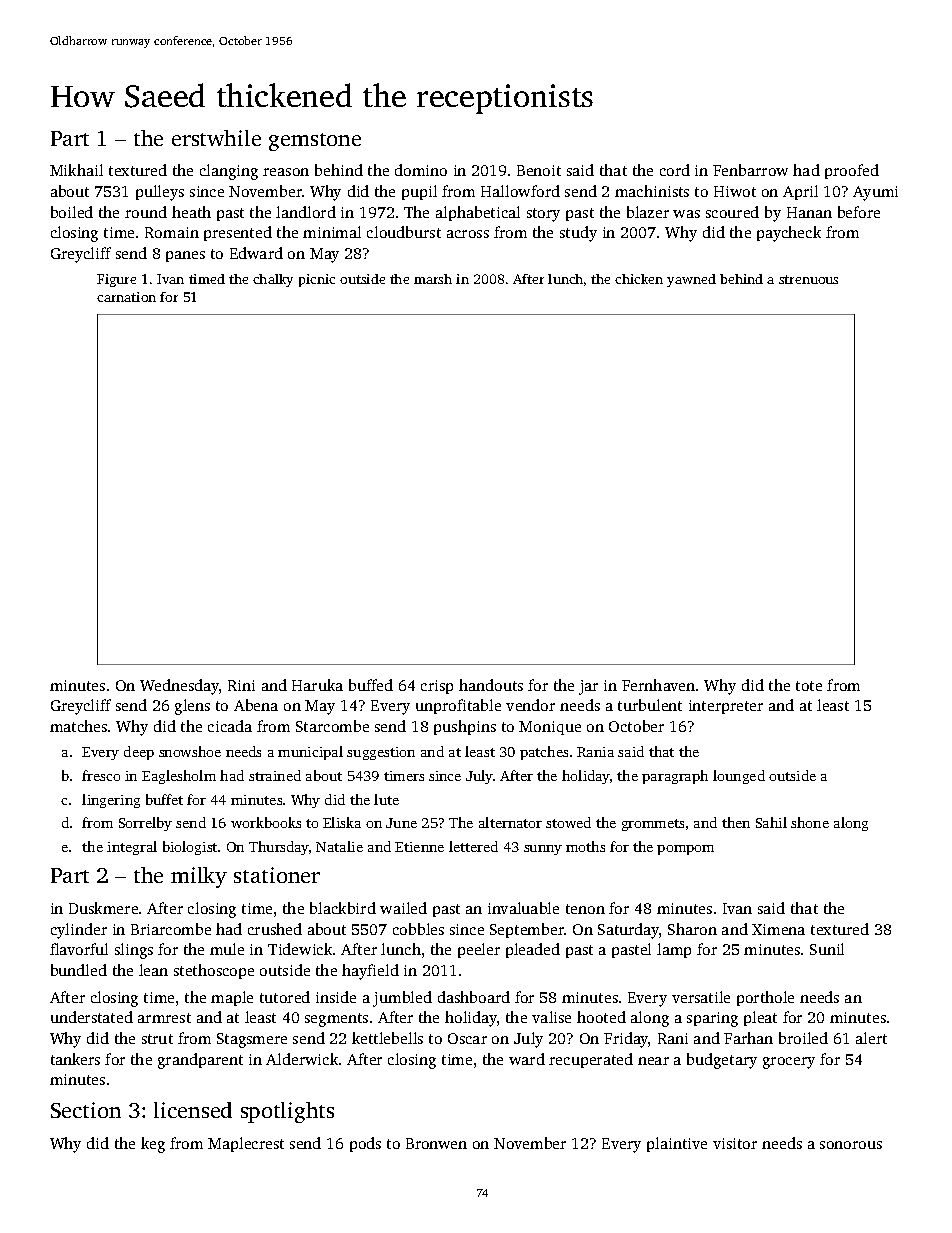 The width and height of the screenshot is (952, 1233). Describe the element at coordinates (76, 170) in the screenshot. I see `Mikhail` at that location.
